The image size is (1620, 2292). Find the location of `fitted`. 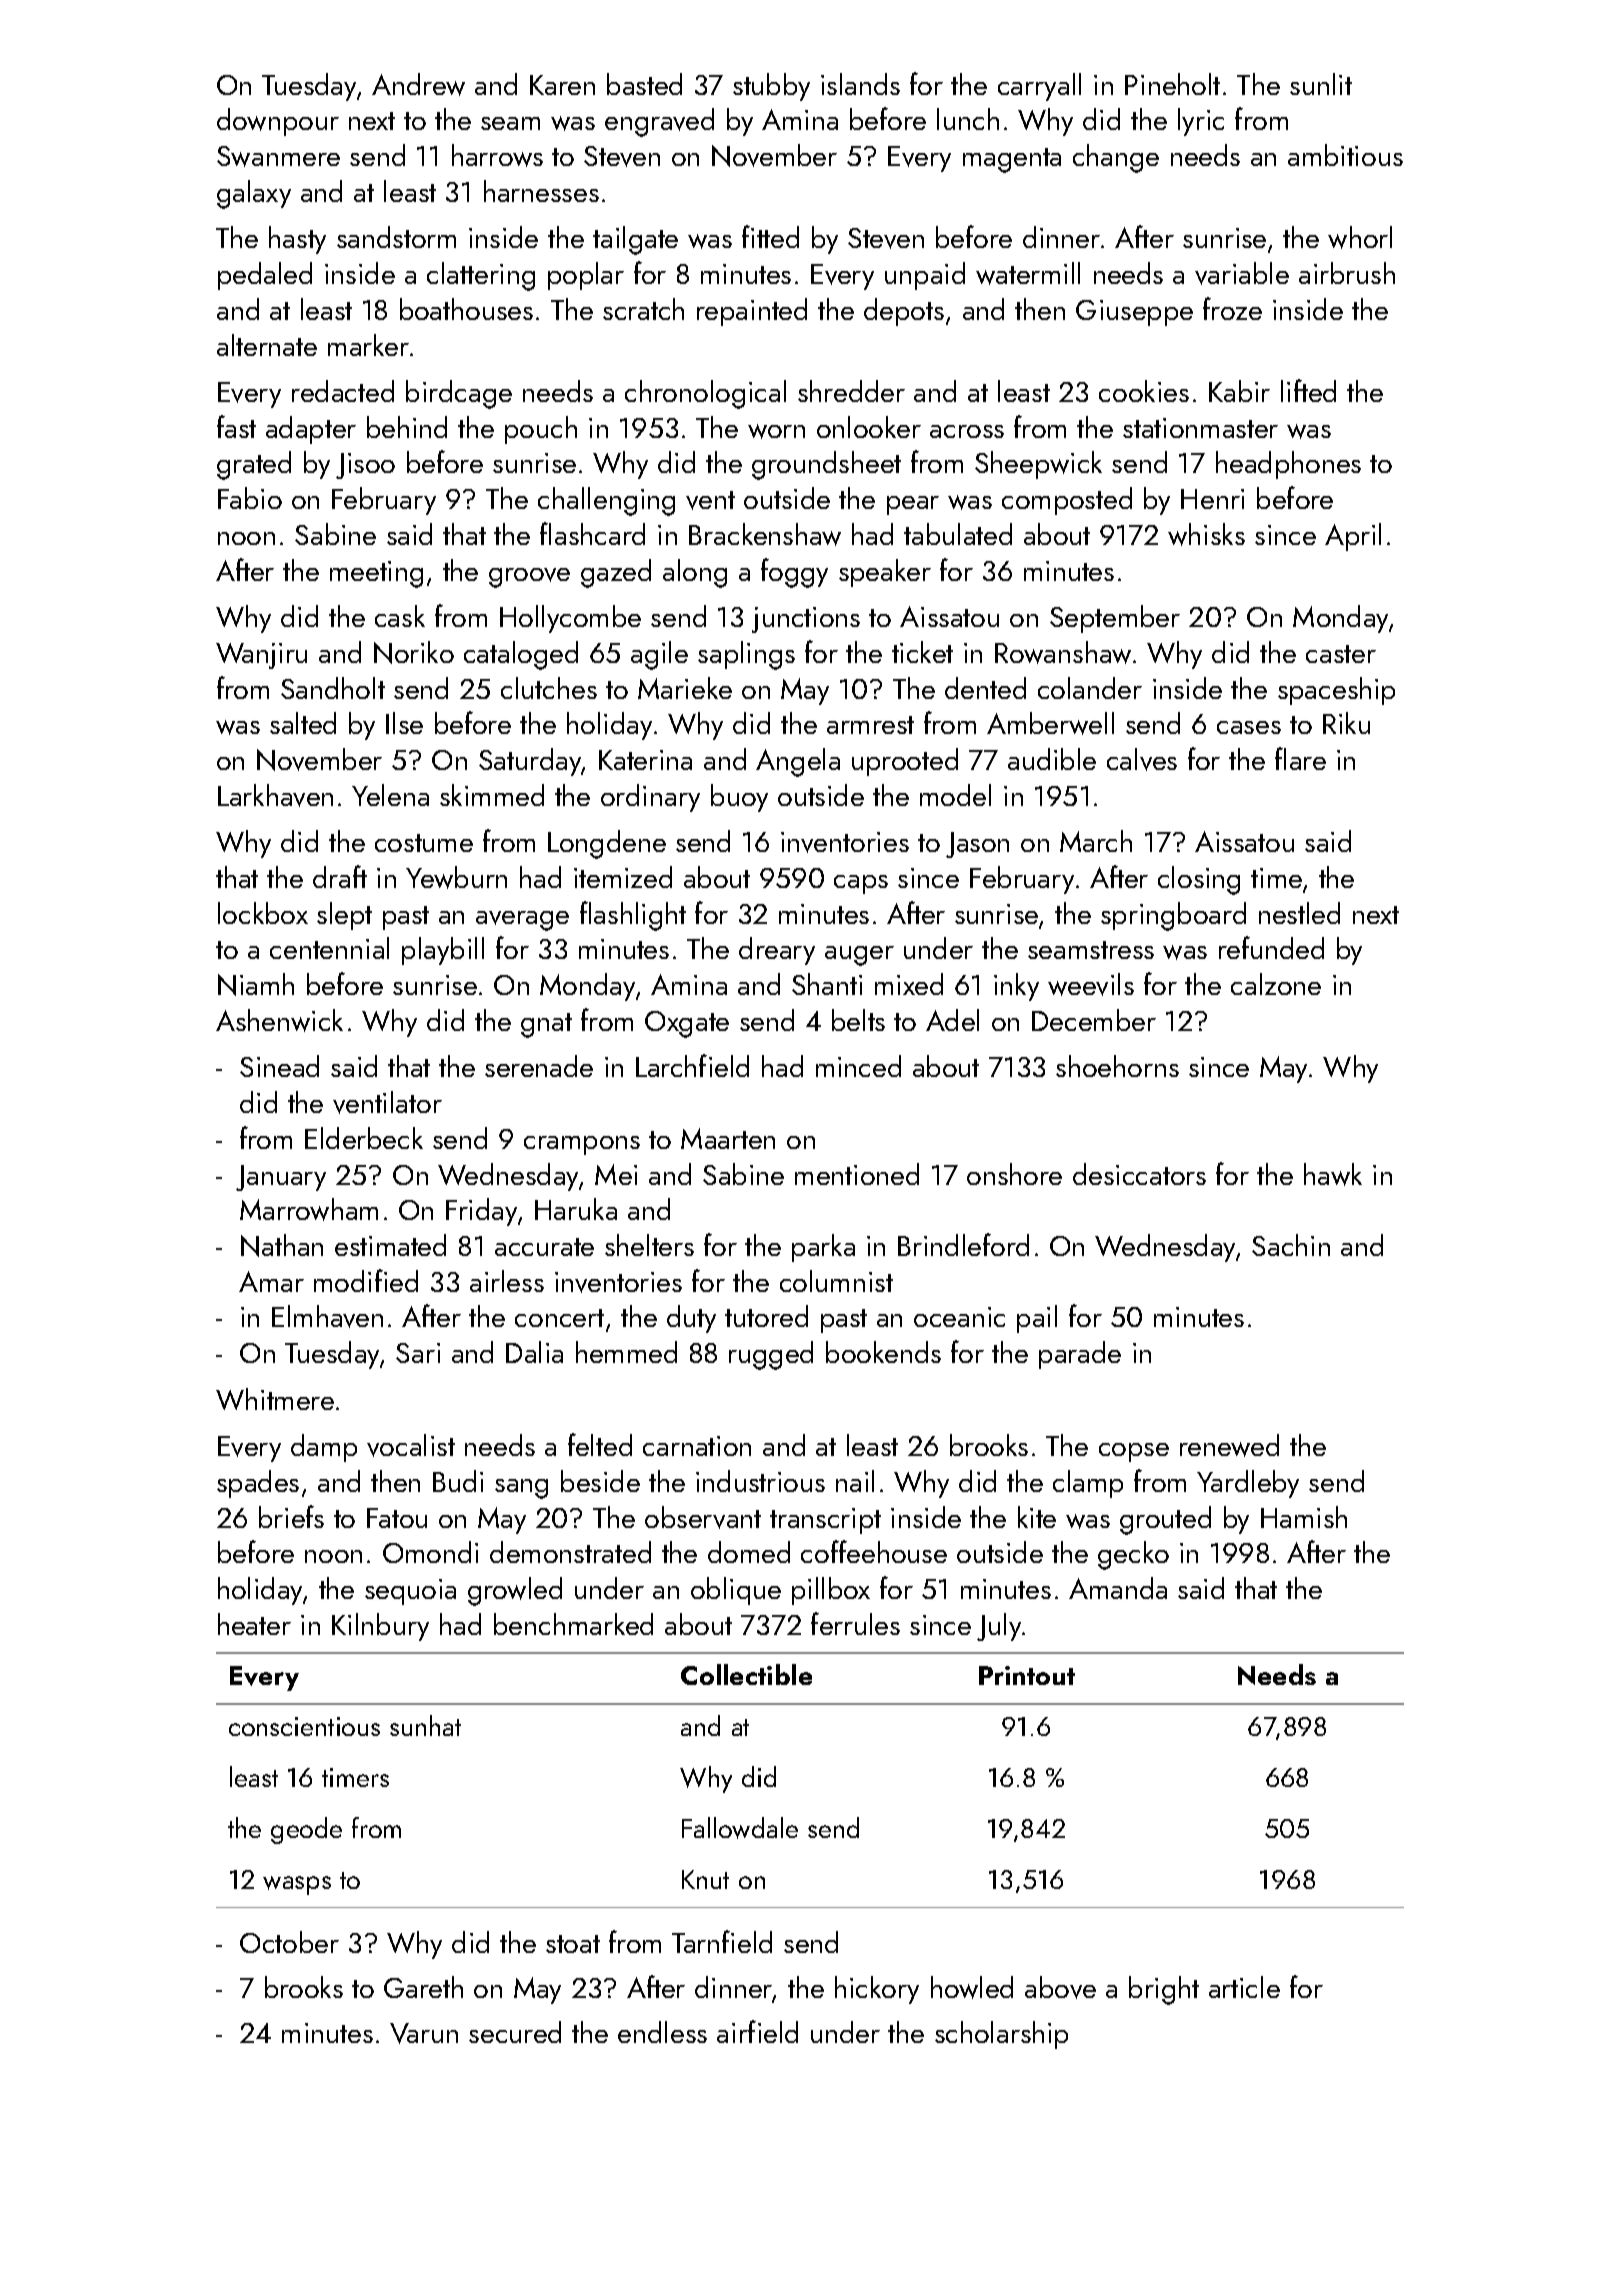

fitted is located at coordinates (770, 236).
